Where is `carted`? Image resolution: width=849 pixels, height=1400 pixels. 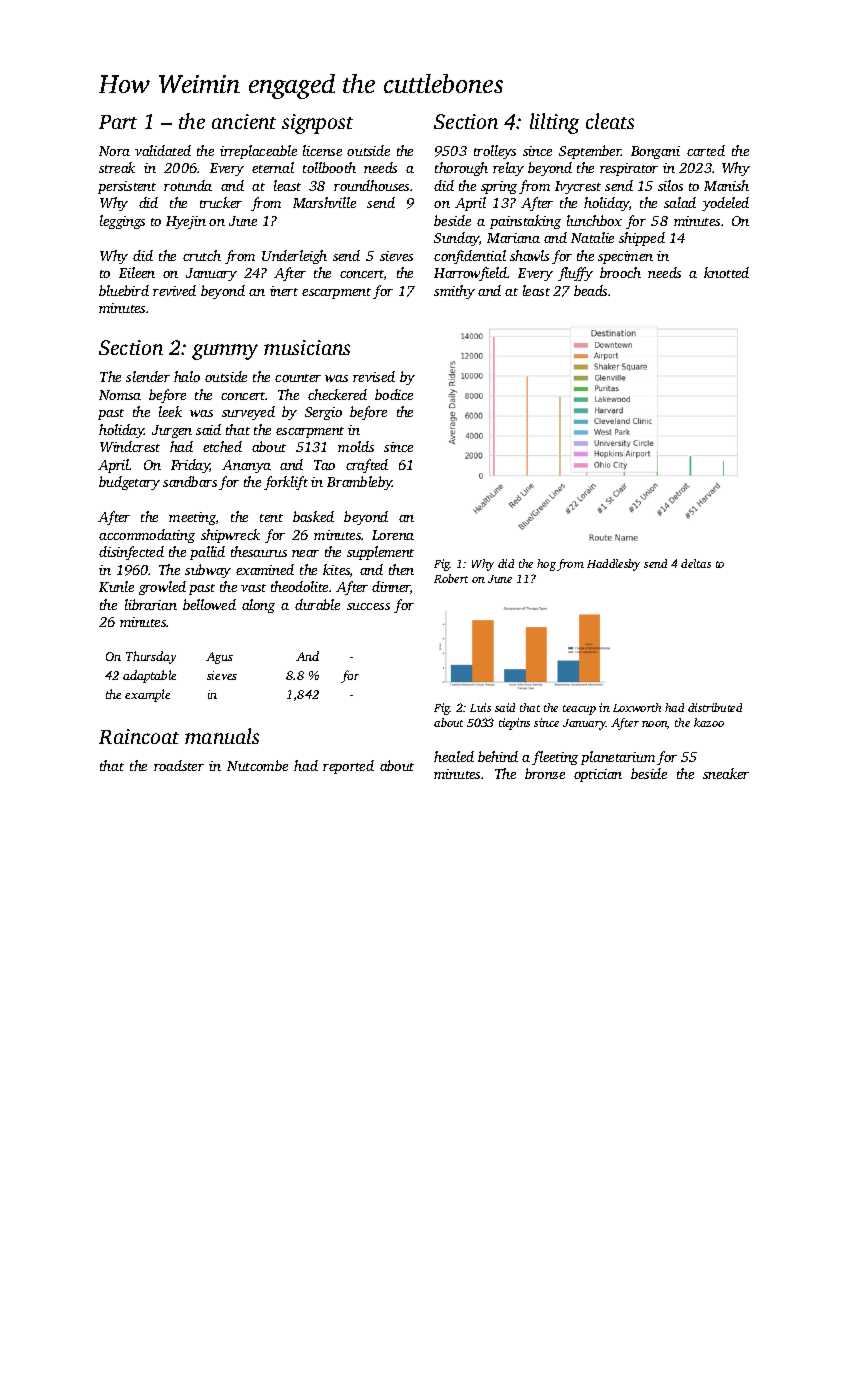 carted is located at coordinates (706, 150).
